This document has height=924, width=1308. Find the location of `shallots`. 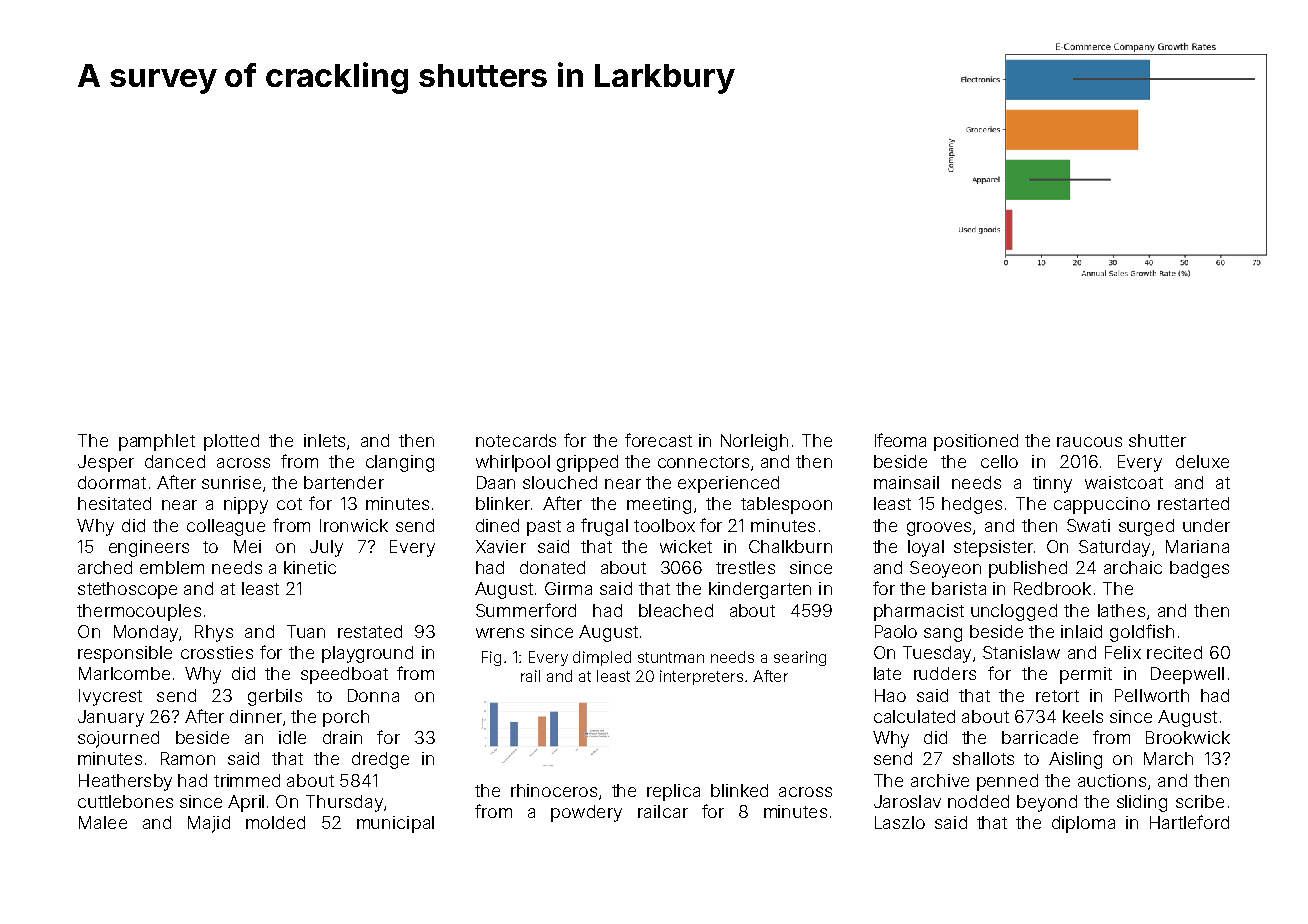

shallots is located at coordinates (983, 758).
